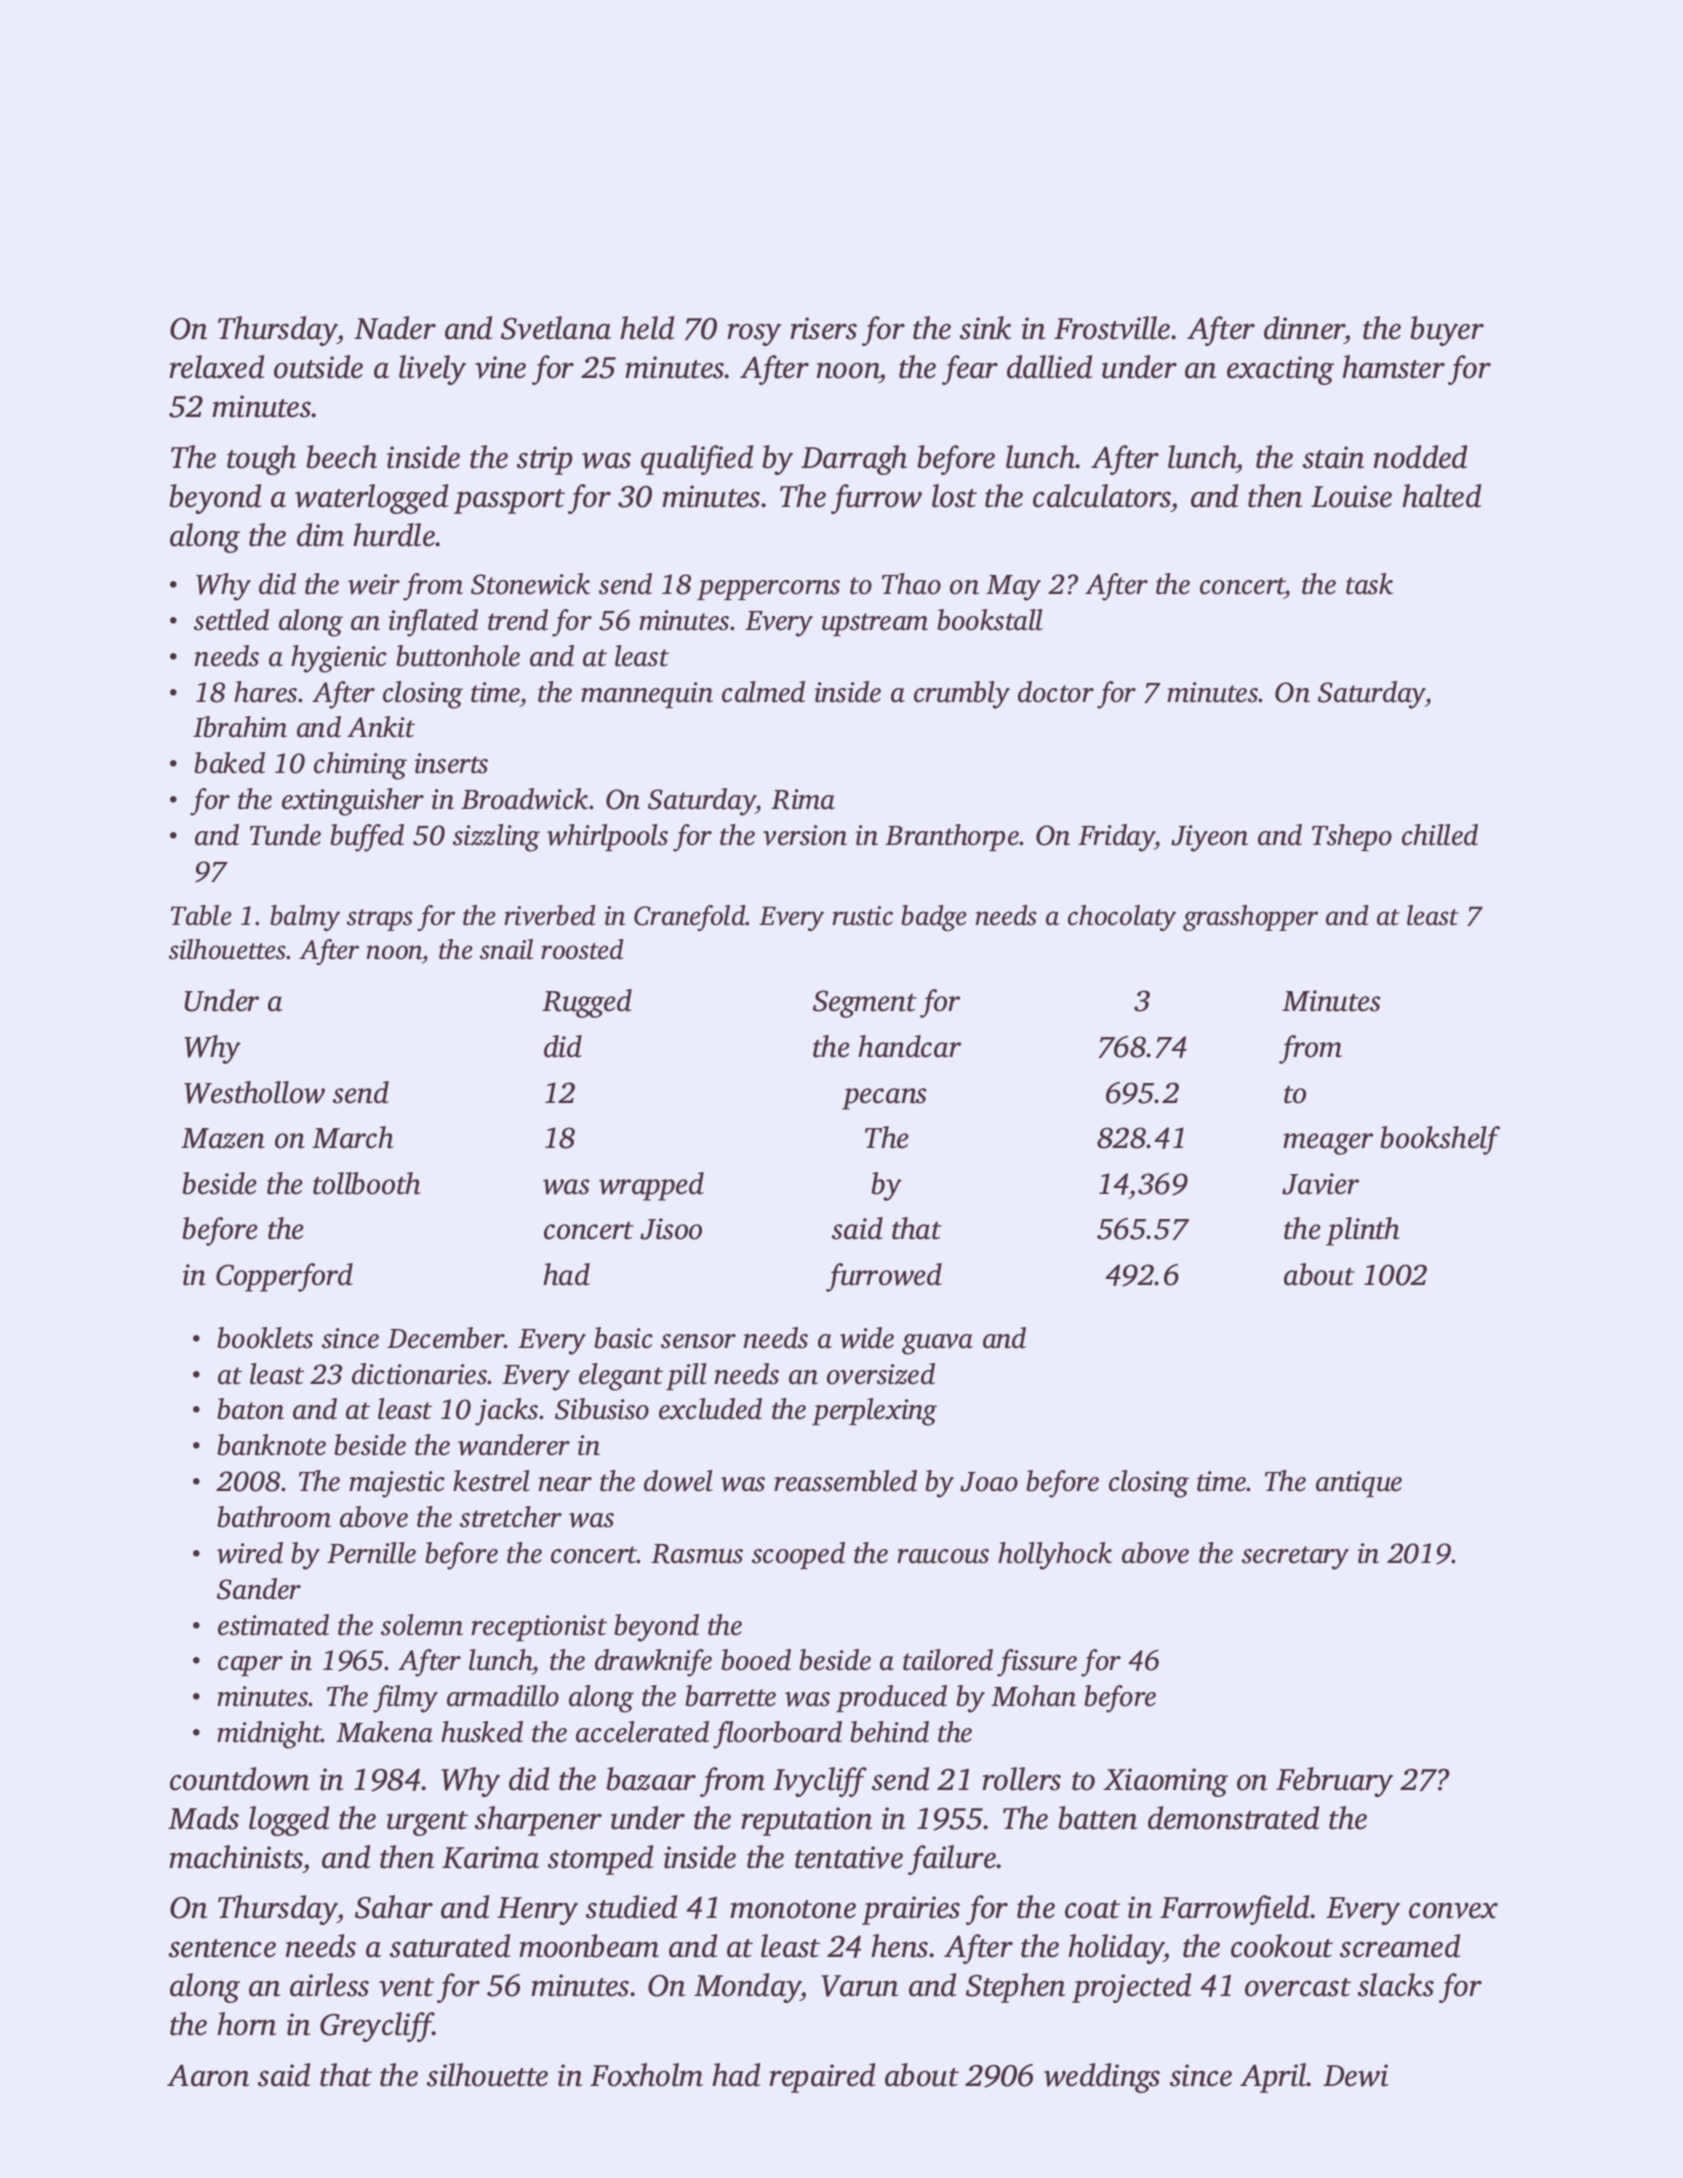 This screenshot has height=2178, width=1683. I want to click on sink, so click(986, 328).
